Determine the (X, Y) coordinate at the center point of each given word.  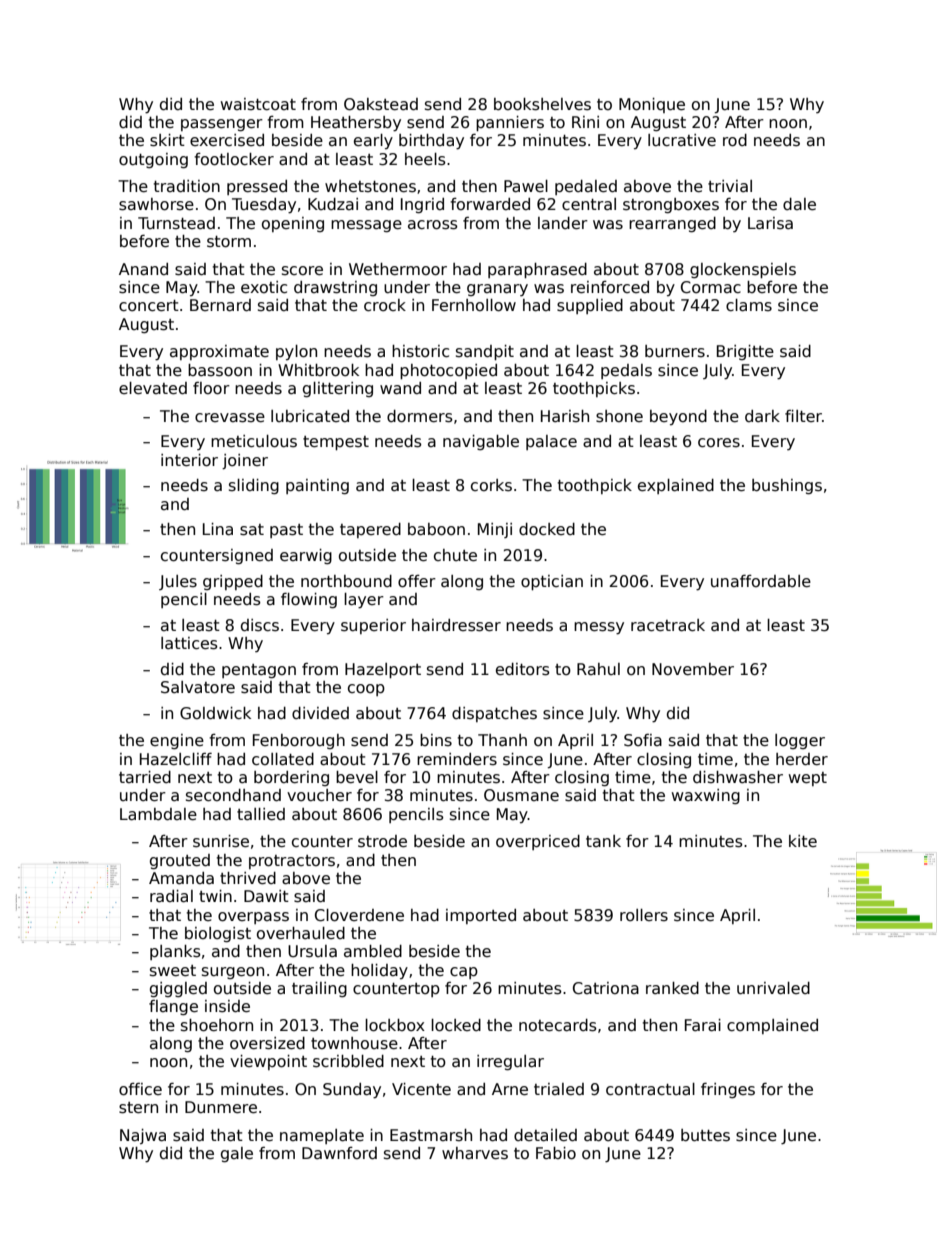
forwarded (490, 204)
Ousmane (521, 795)
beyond (678, 417)
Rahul (598, 669)
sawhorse (156, 204)
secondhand (233, 795)
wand (400, 388)
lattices (189, 643)
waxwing (706, 796)
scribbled (348, 1061)
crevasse (230, 418)
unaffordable (761, 581)
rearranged (672, 224)
